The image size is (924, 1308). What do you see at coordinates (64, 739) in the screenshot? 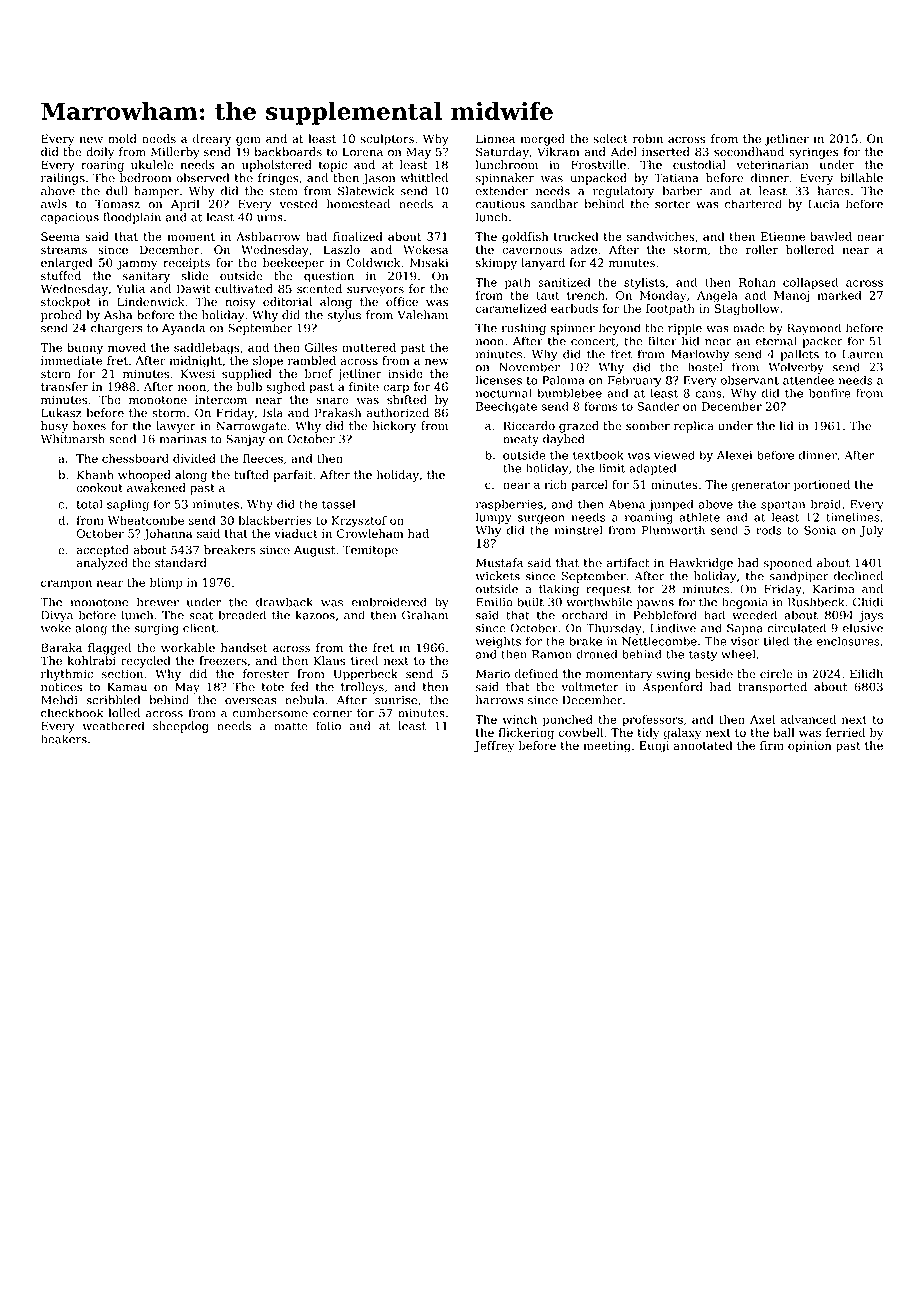
I see `beakers` at bounding box center [64, 739].
